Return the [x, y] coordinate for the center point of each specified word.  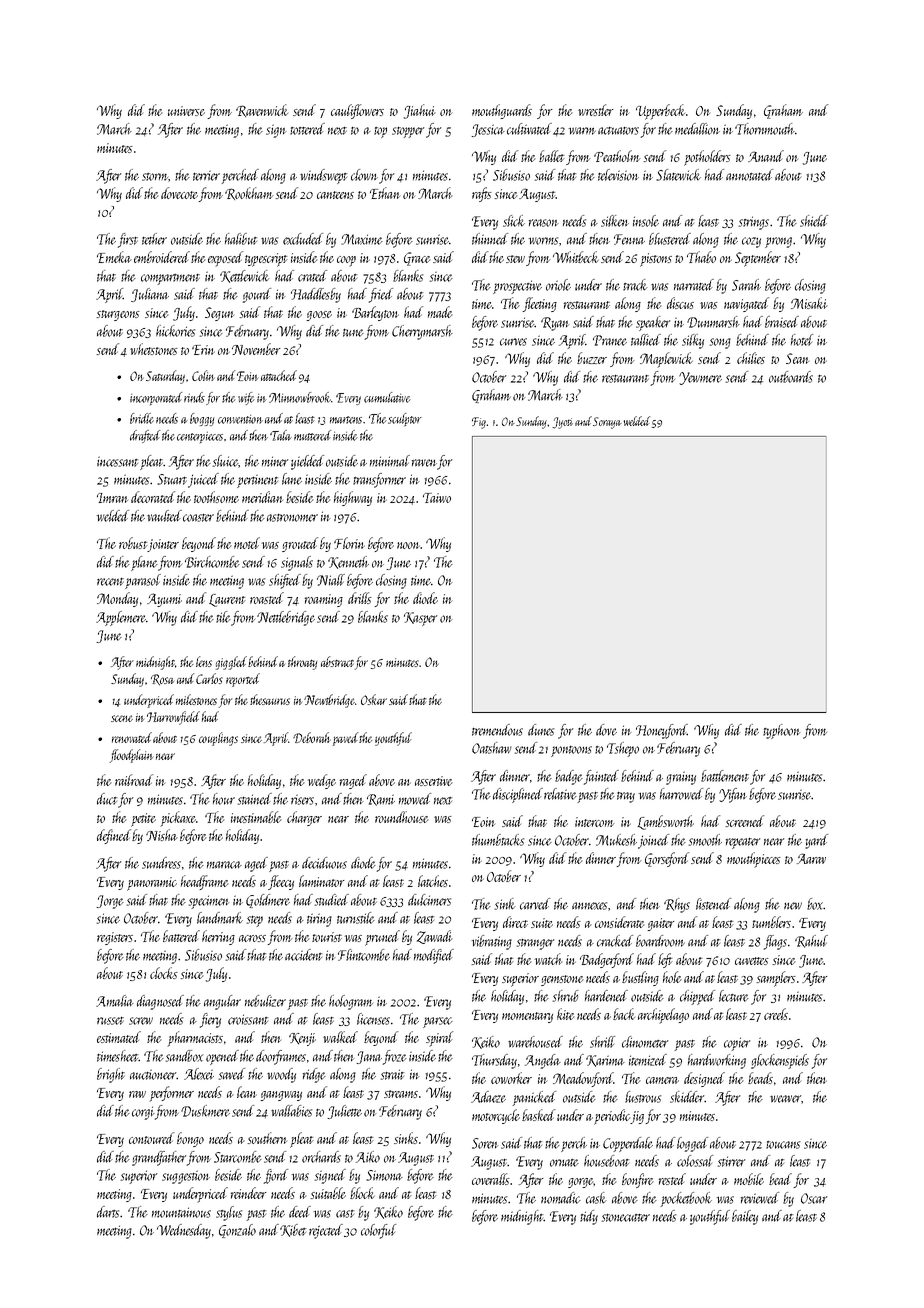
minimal [390, 461]
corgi [143, 1113]
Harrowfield [173, 718]
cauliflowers [357, 111]
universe [186, 111]
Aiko [368, 1157]
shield [814, 221]
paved [345, 739]
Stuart [172, 479]
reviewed [760, 1198]
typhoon [782, 731]
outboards [791, 377]
